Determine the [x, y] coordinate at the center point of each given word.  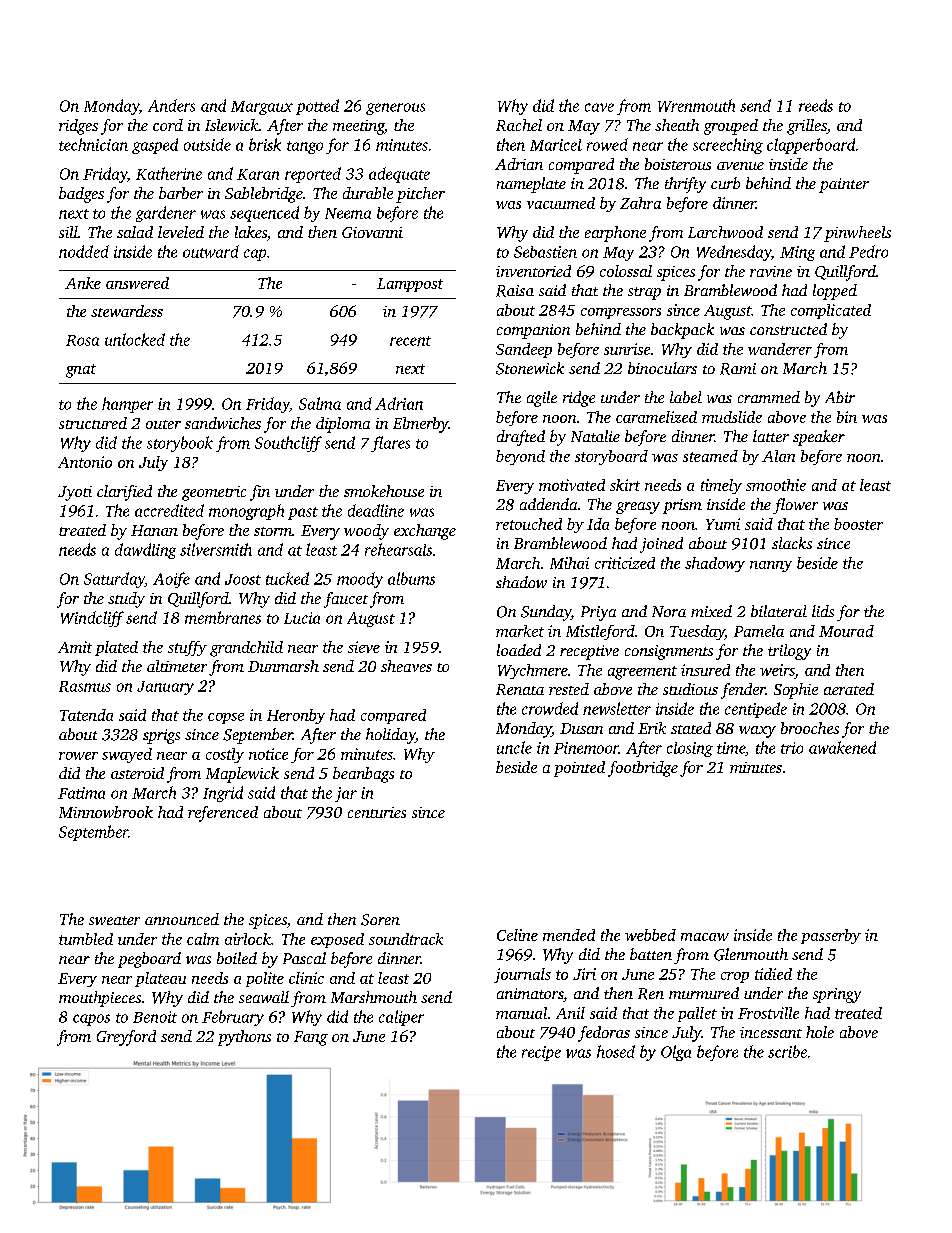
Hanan [154, 530]
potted [317, 107]
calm [203, 939]
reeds [816, 105]
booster [858, 524]
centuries [377, 812]
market [520, 631]
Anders [171, 105]
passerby [831, 936]
